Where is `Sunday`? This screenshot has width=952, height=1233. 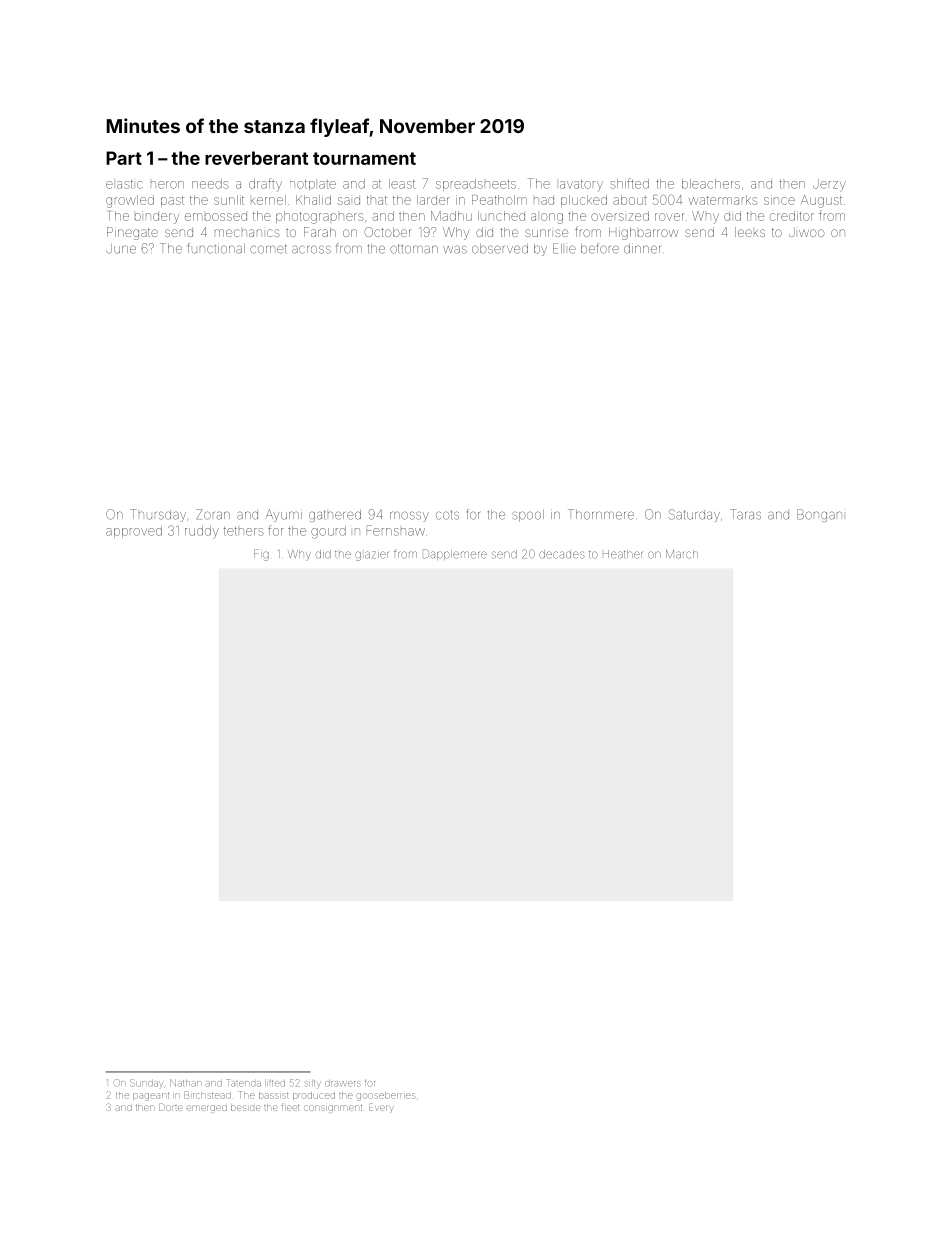 Sunday is located at coordinates (146, 1083).
